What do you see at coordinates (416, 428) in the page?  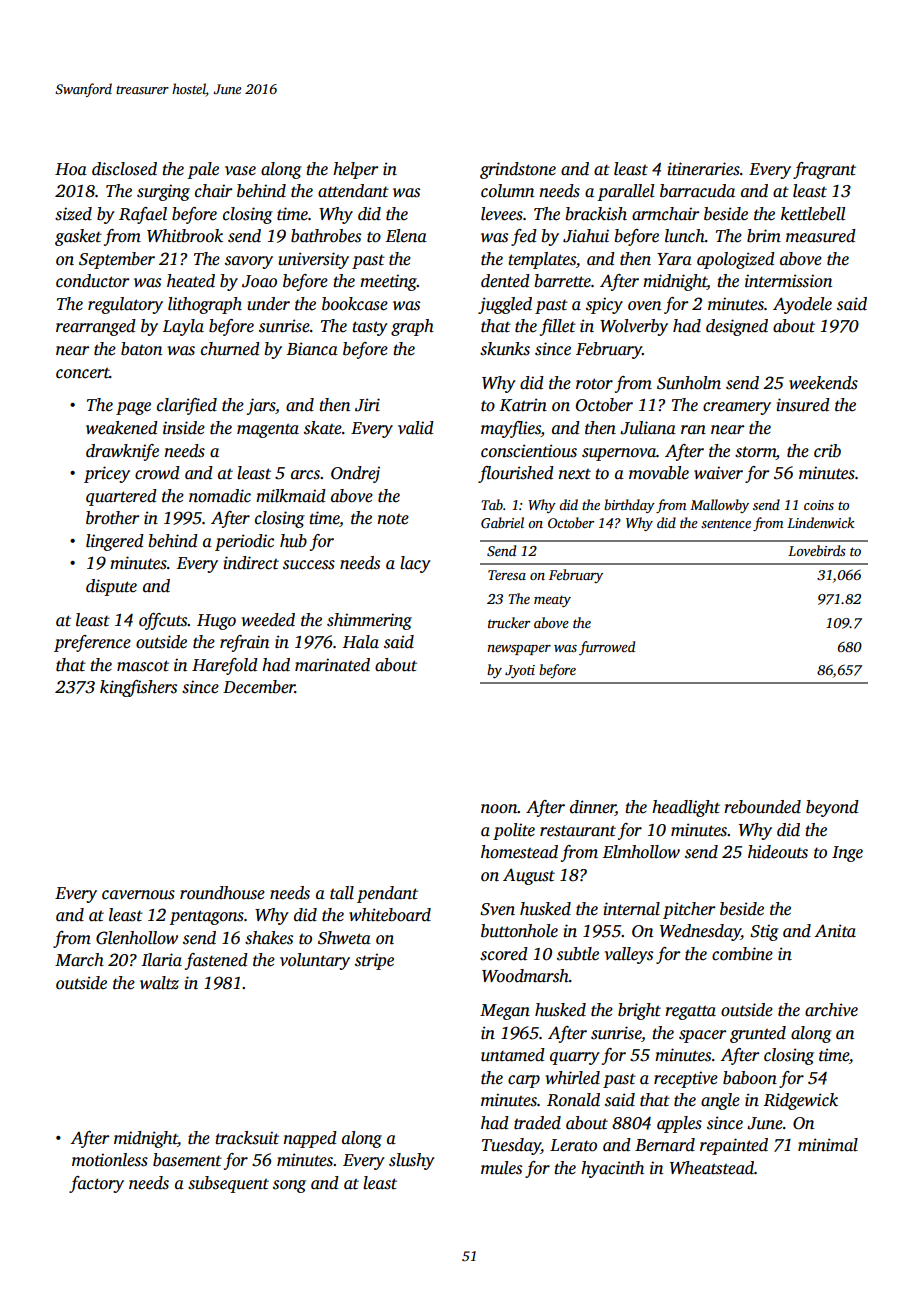 I see `valid` at bounding box center [416, 428].
